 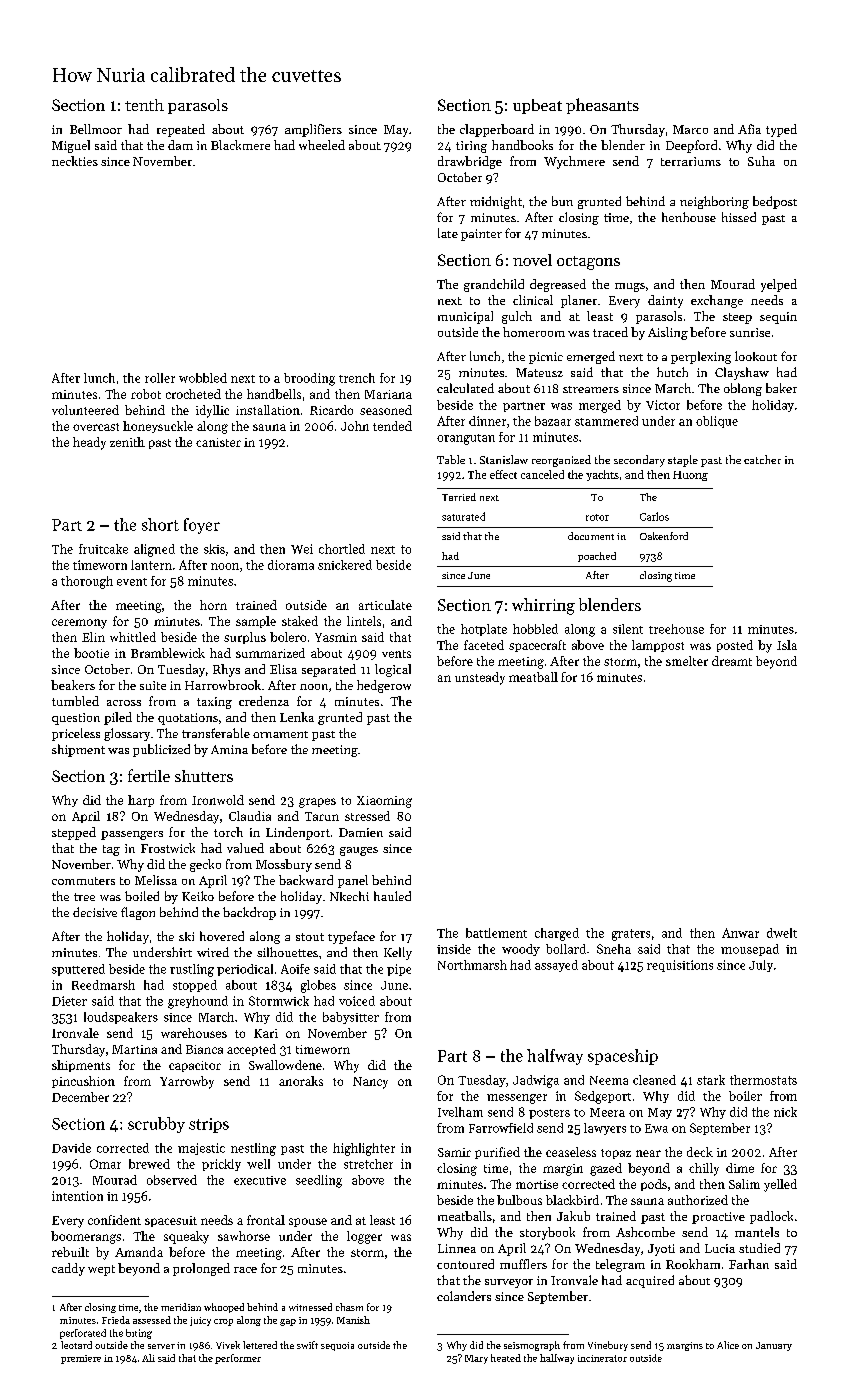 What do you see at coordinates (740, 933) in the screenshot?
I see `Anwar` at bounding box center [740, 933].
